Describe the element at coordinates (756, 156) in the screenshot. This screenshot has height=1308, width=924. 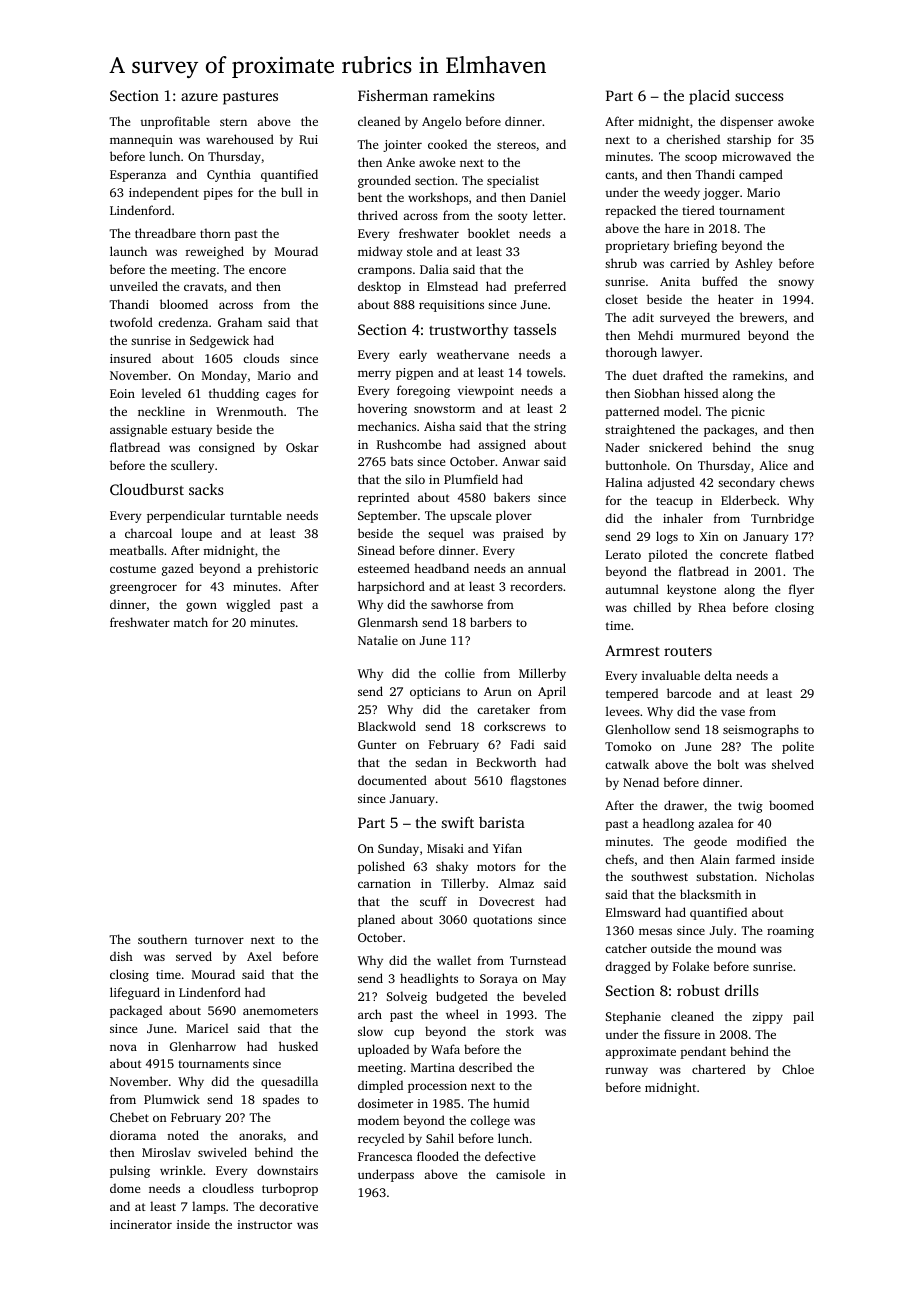
I see `microwaved` at that location.
